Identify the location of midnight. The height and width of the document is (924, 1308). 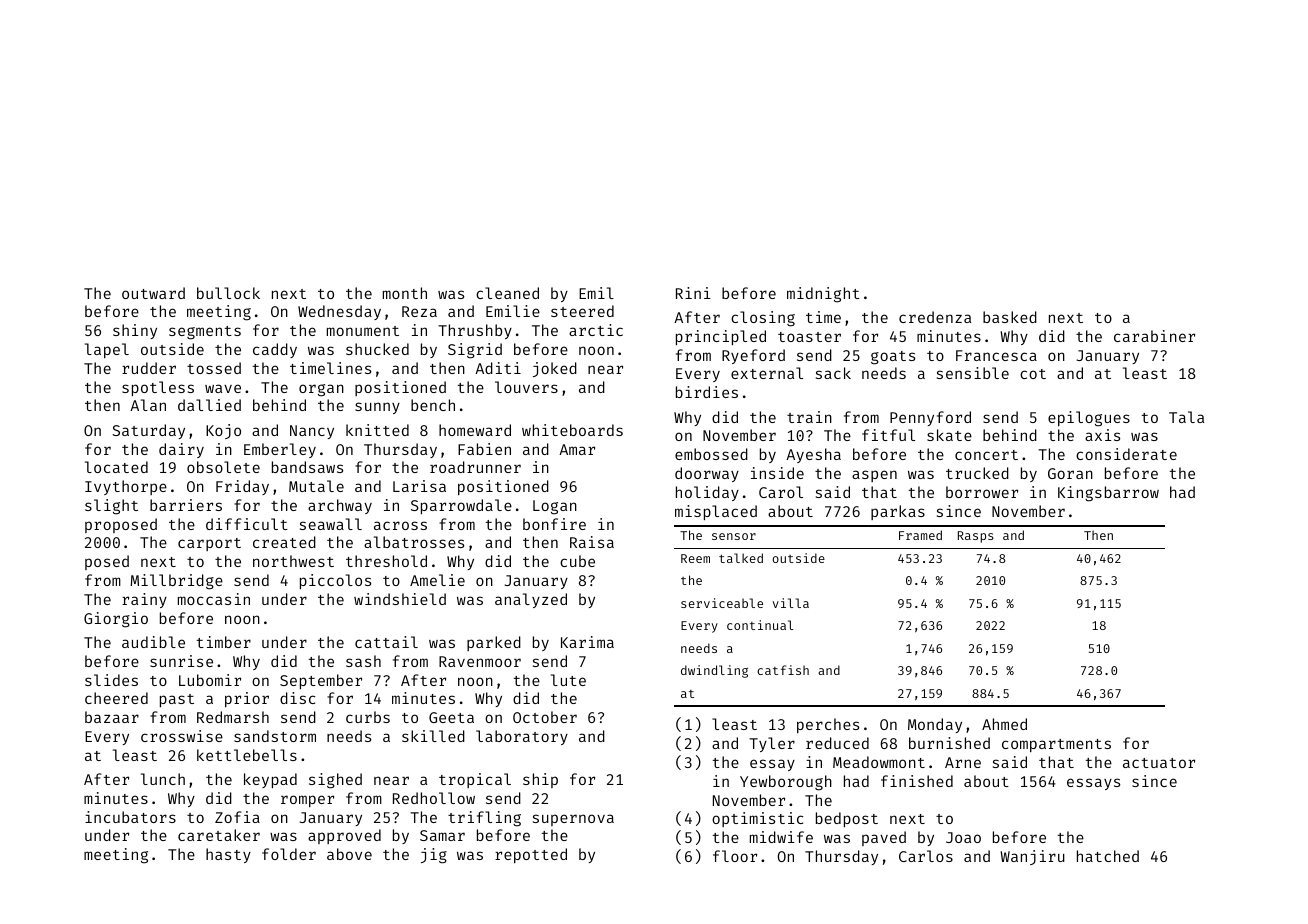
(823, 295).
